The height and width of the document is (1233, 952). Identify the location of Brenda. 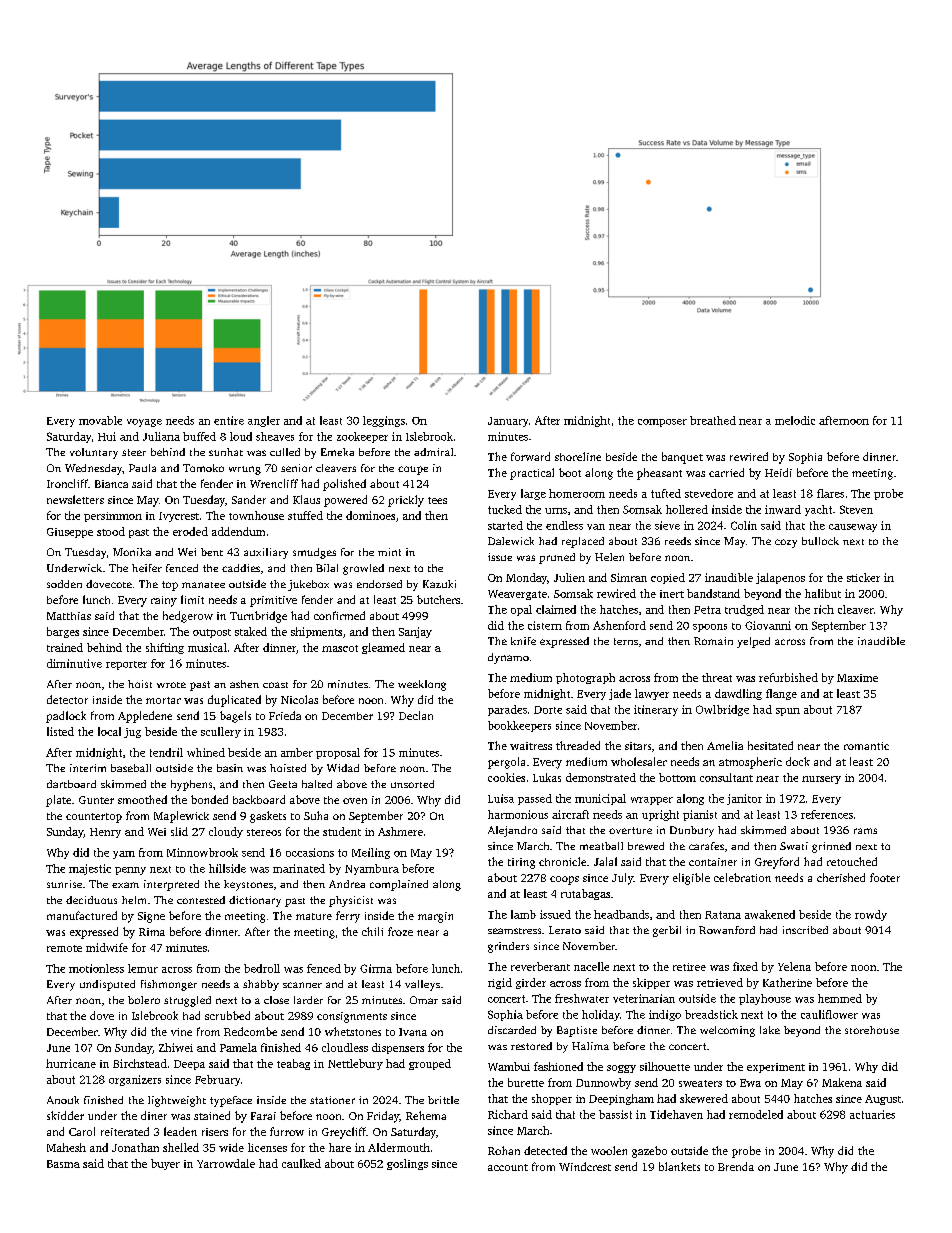
(736, 1166).
